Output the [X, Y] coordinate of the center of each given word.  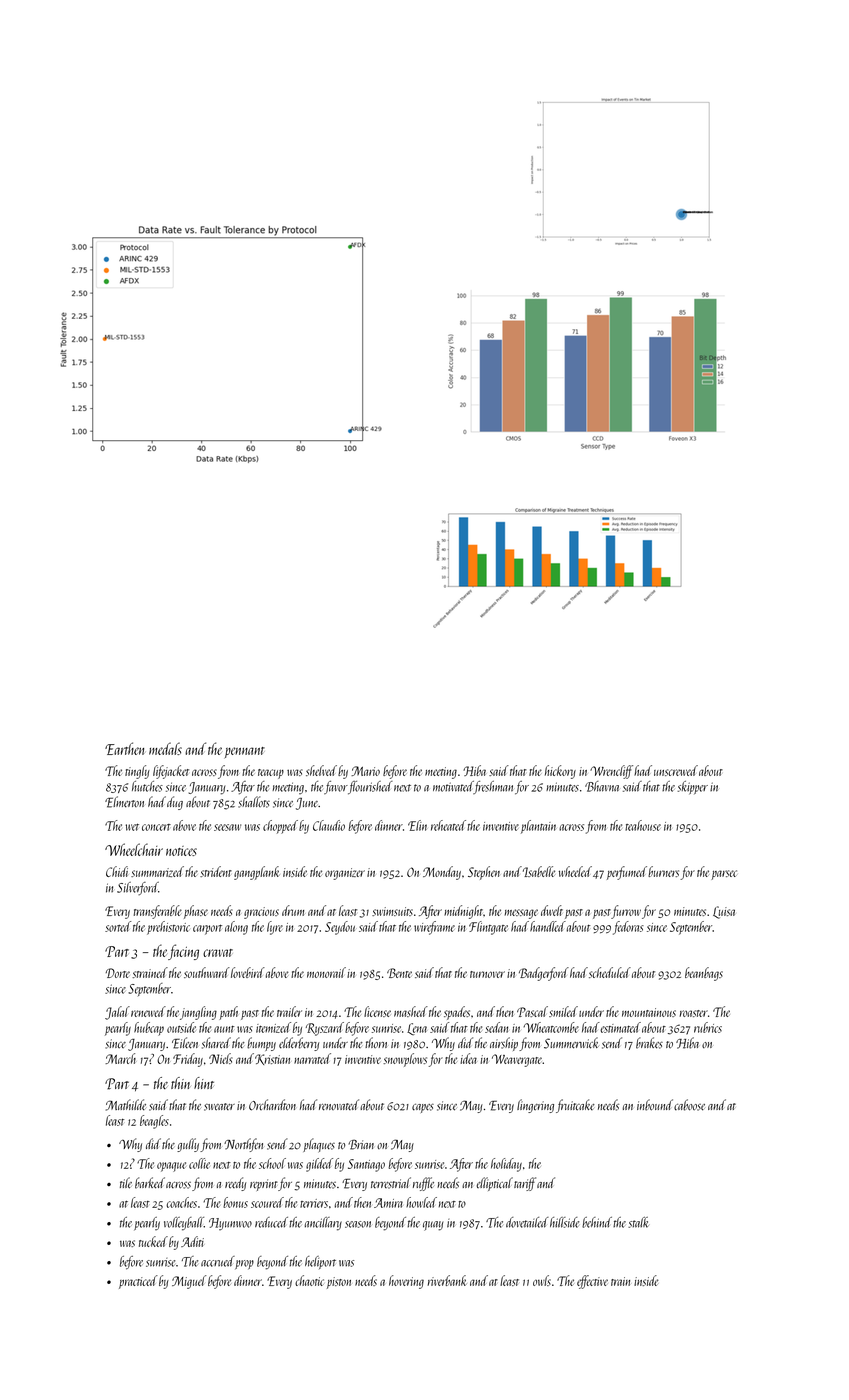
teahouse [643, 825]
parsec [724, 875]
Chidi [117, 871]
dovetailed [527, 1222]
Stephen [484, 873]
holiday [506, 1165]
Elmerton [124, 802]
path [228, 1013]
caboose [689, 1105]
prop [244, 1264]
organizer [345, 874]
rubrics [708, 1027]
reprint [264, 1185]
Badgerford [544, 974]
